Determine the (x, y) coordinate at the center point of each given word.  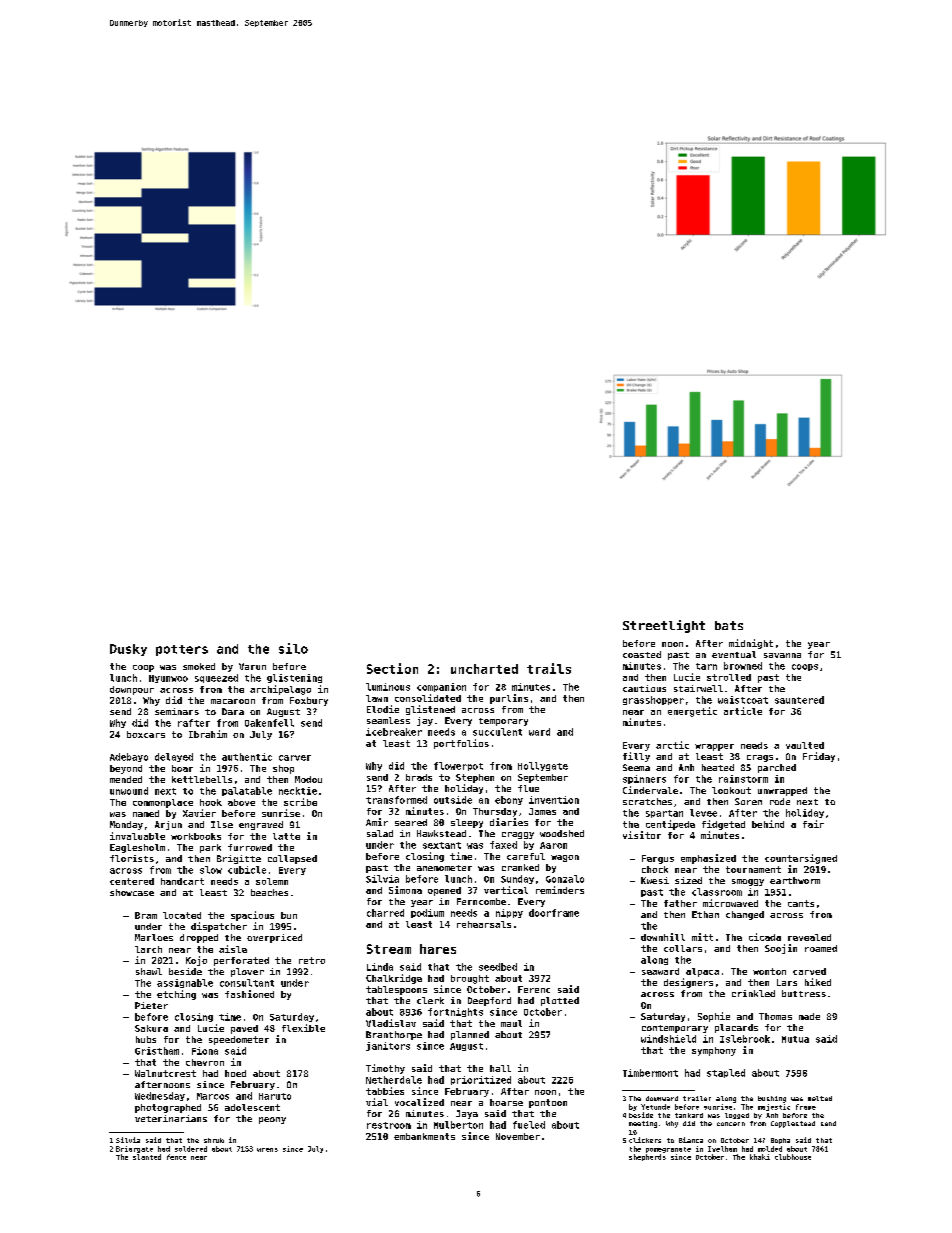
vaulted (805, 745)
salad (380, 833)
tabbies (385, 1091)
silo (293, 648)
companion (441, 687)
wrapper (714, 747)
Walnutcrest (165, 1073)
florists (132, 858)
